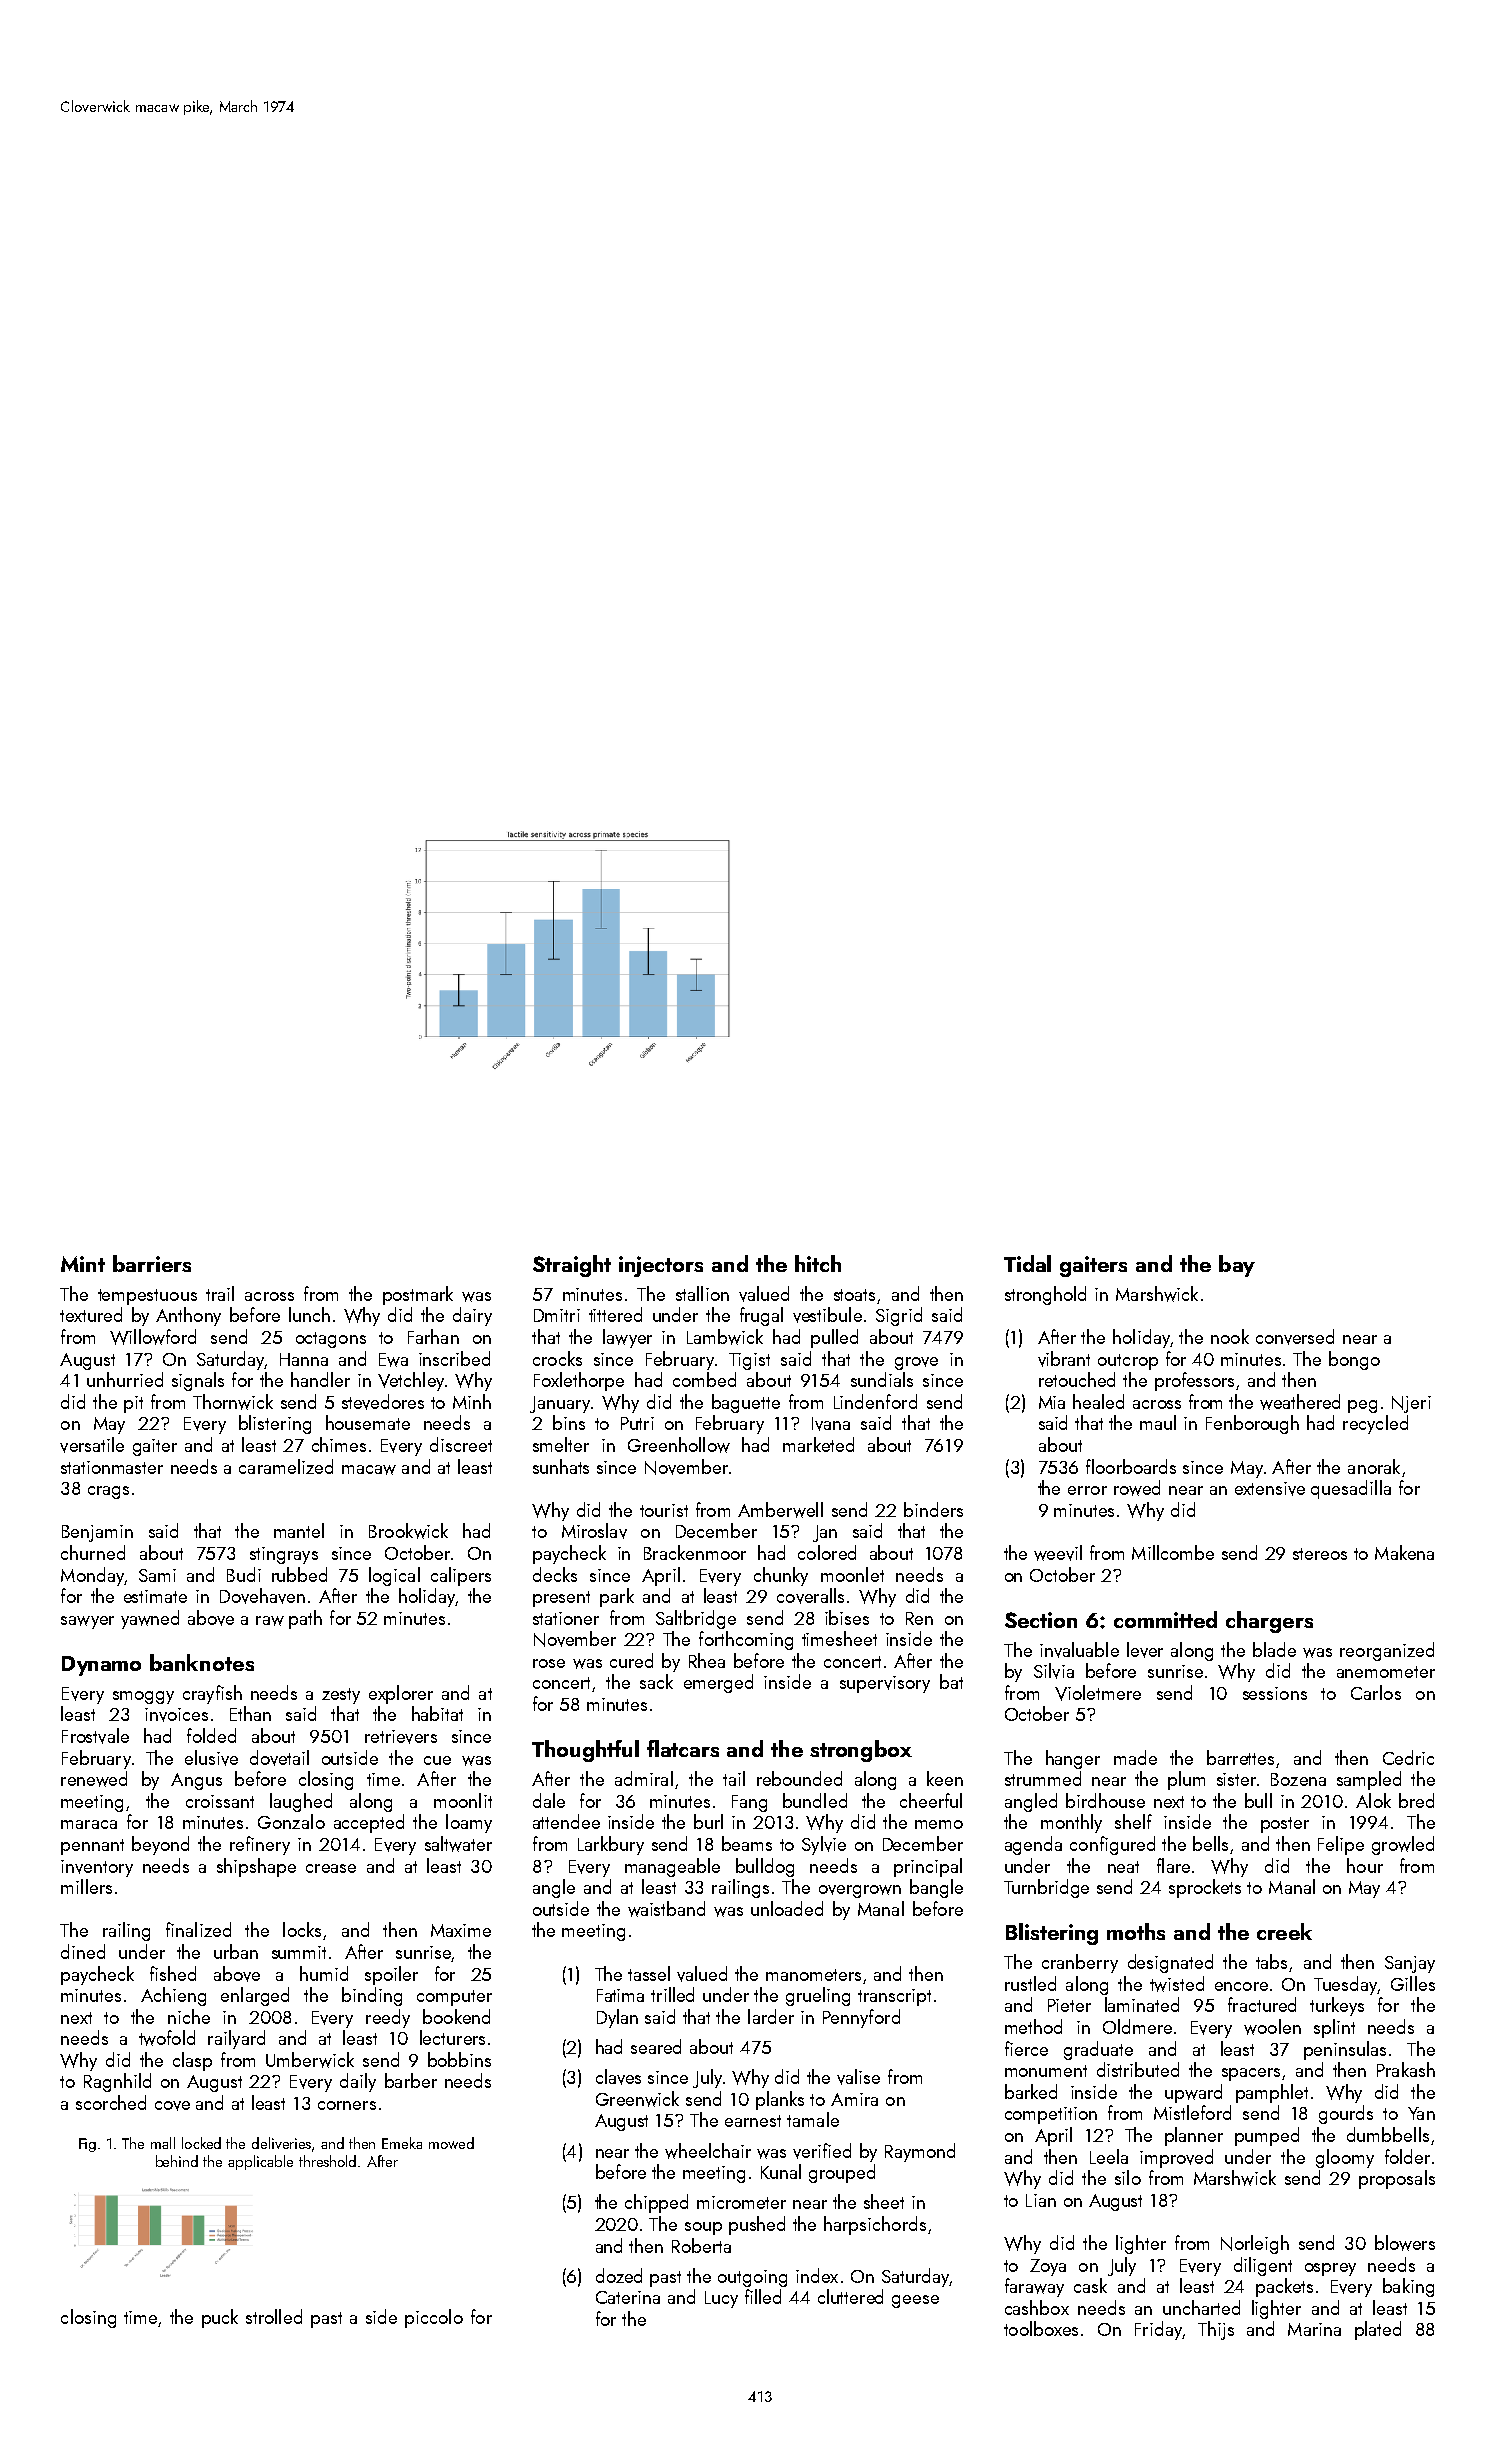 The height and width of the image is (2464, 1496). Describe the element at coordinates (394, 1576) in the image. I see `logical` at that location.
